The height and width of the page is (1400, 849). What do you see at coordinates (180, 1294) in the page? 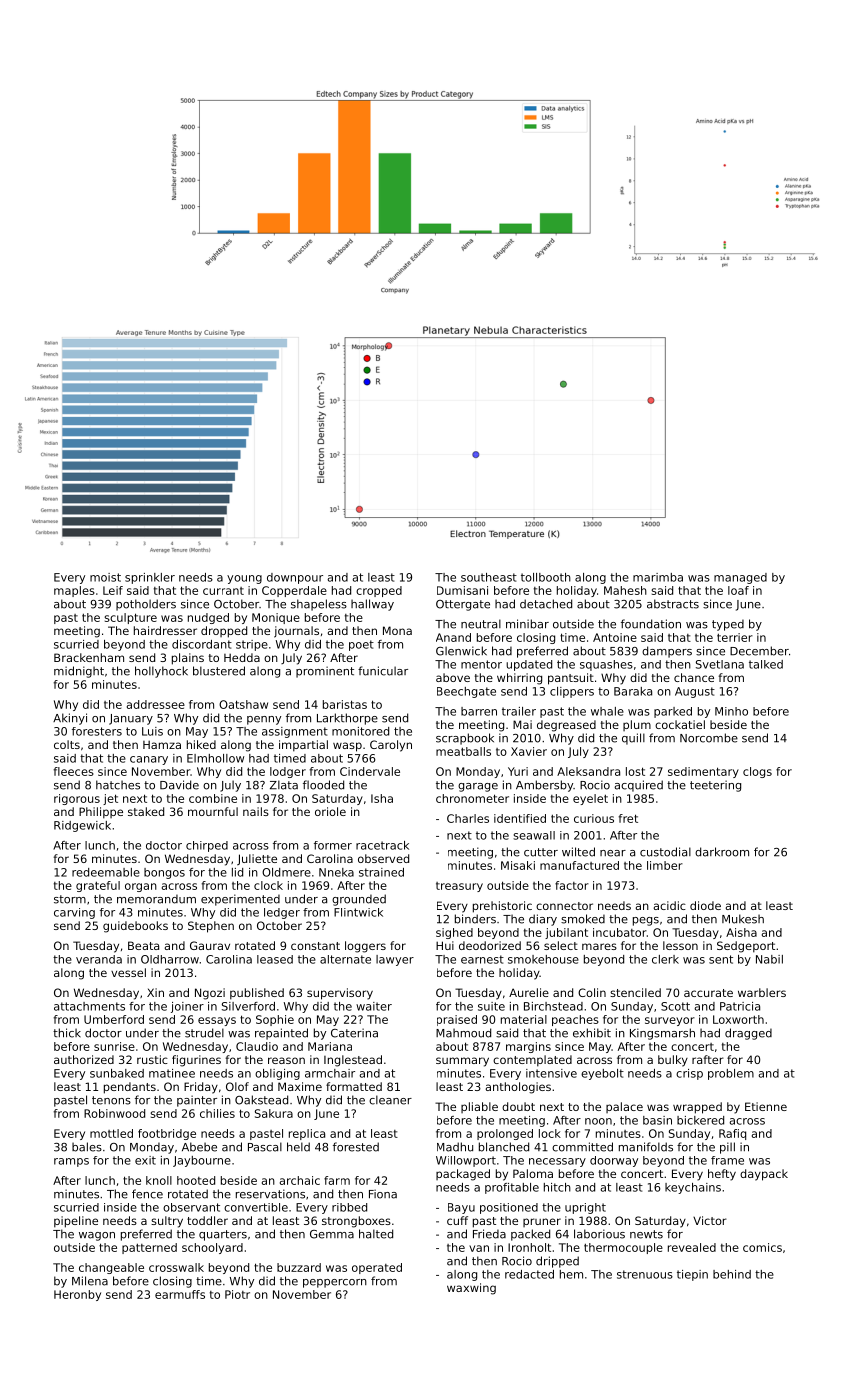
I see `earmuffs` at bounding box center [180, 1294].
